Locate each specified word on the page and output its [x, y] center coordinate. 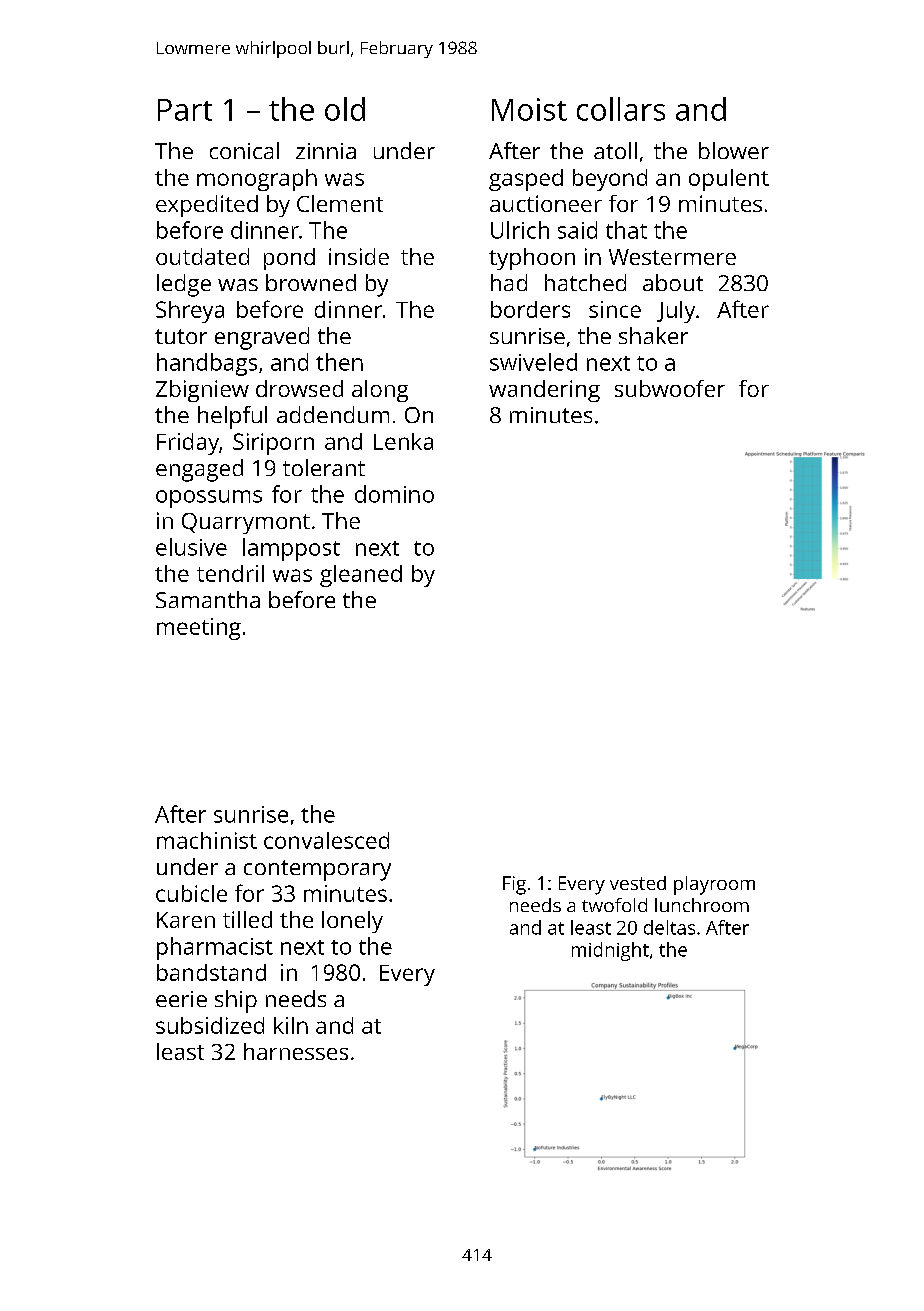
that [626, 230]
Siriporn [273, 444]
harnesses [296, 1051]
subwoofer [670, 388]
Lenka [403, 441]
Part [185, 110]
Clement [340, 203]
